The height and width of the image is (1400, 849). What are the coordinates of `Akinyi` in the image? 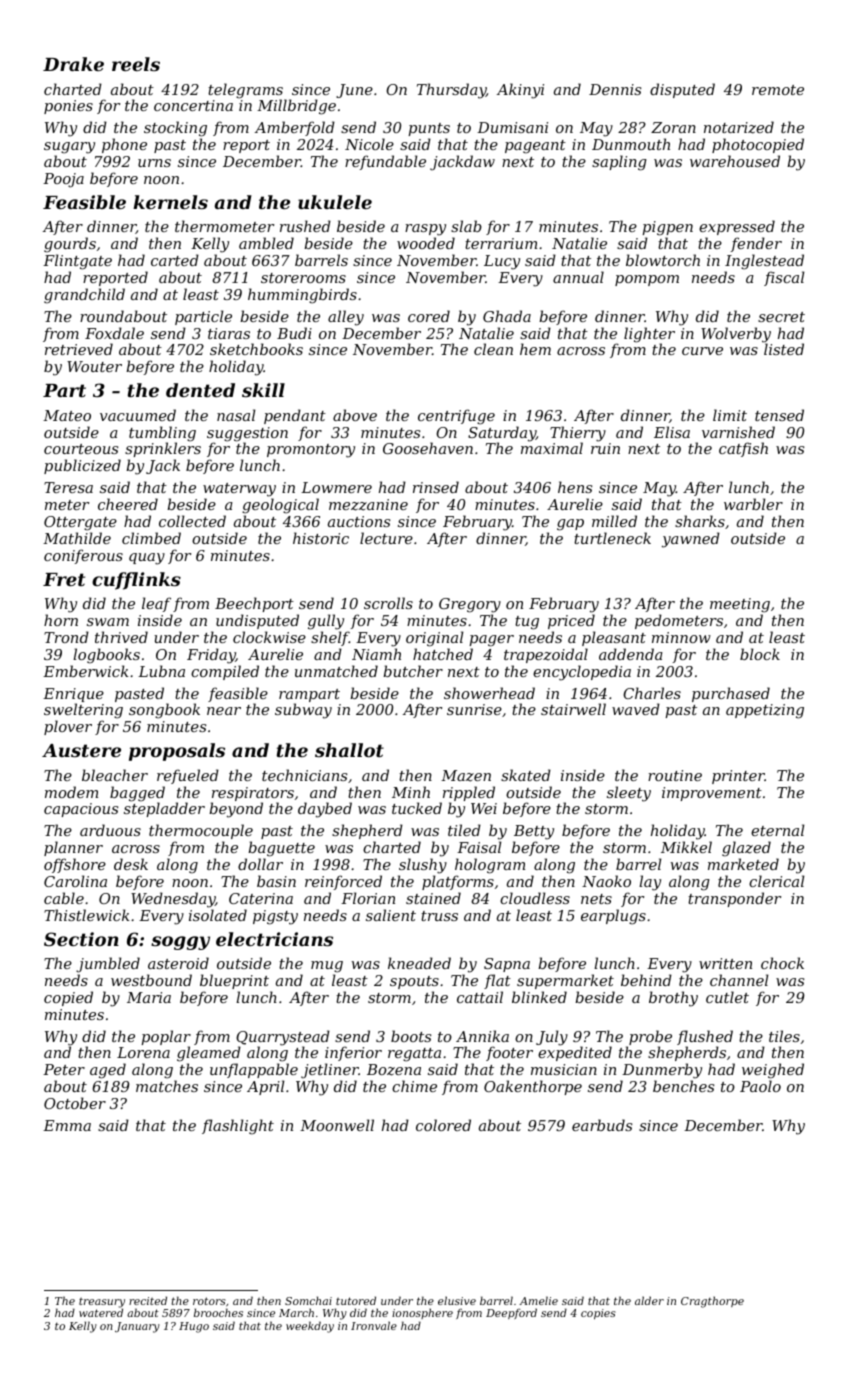 It's located at (520, 91).
